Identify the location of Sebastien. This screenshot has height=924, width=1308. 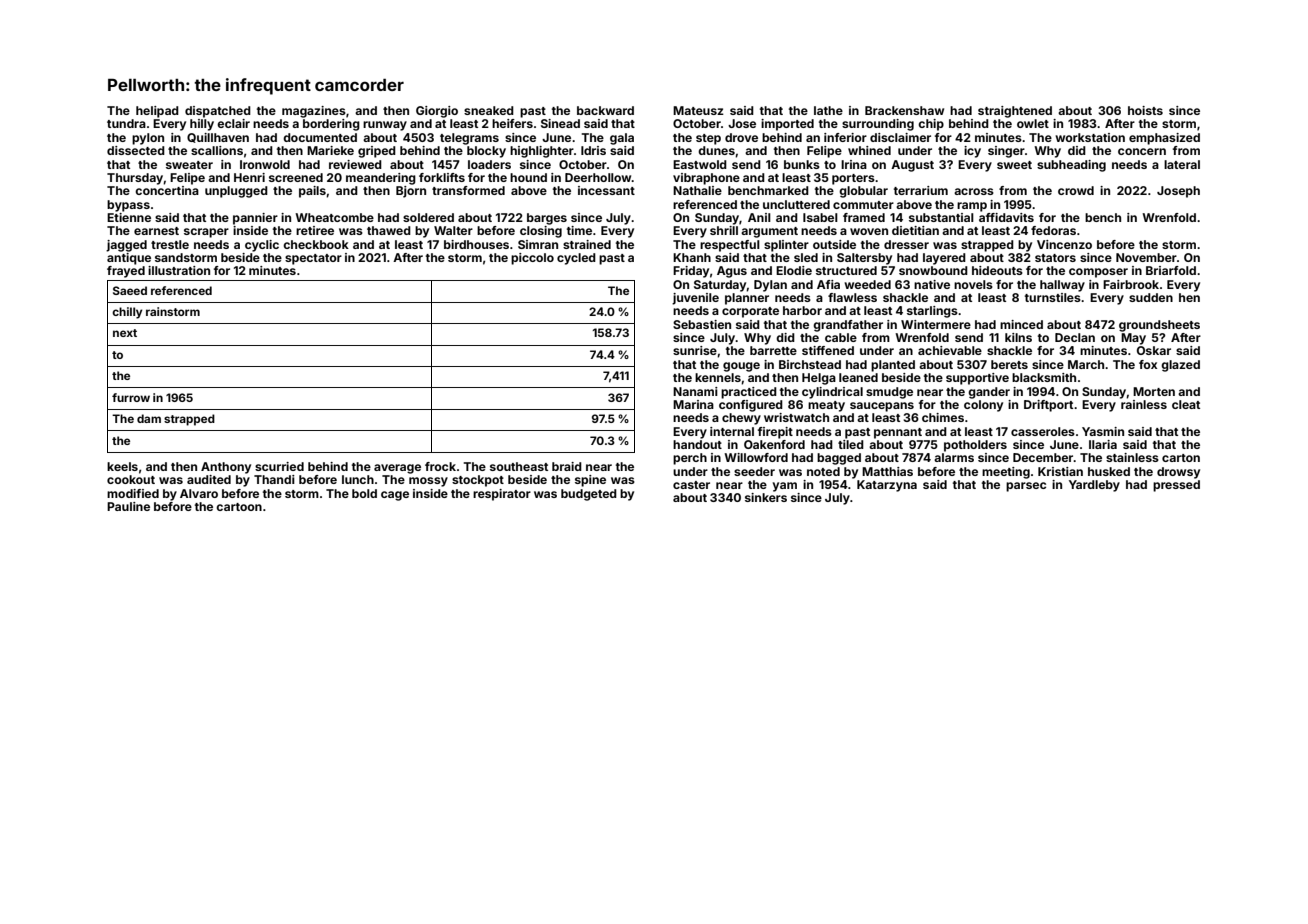
(702, 324).
